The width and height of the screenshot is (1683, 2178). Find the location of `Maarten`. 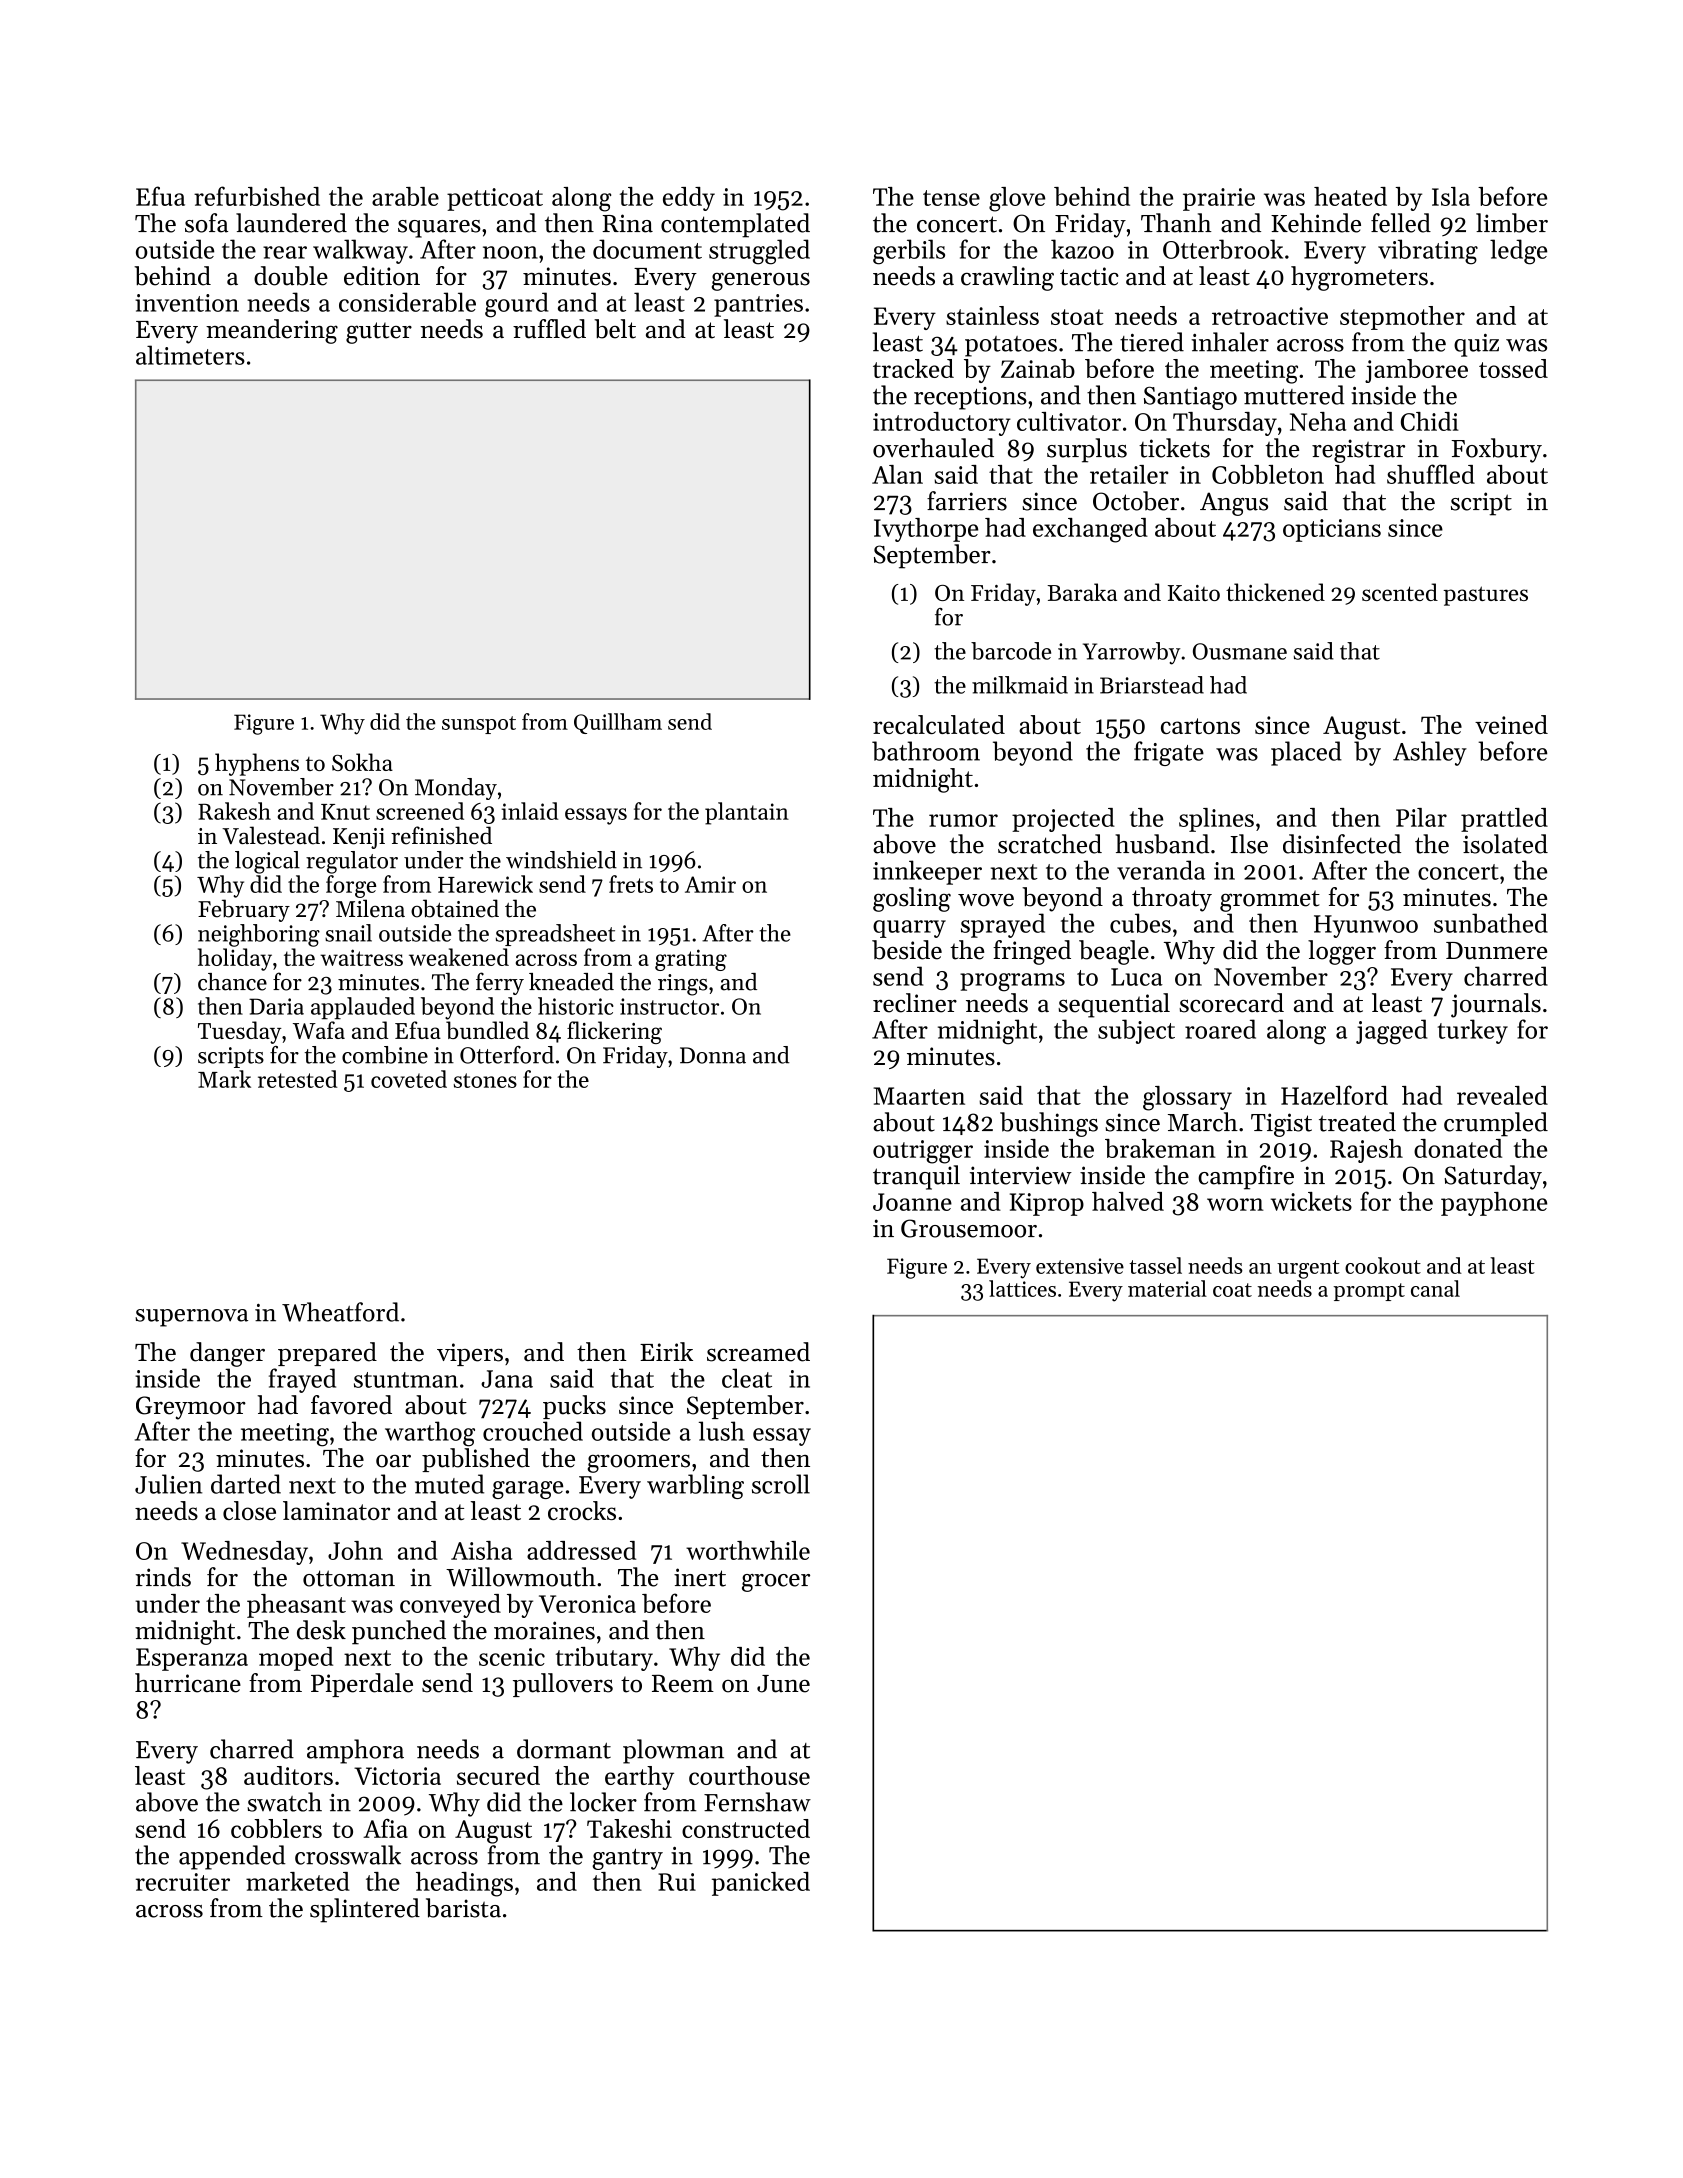

Maarten is located at coordinates (919, 1096).
